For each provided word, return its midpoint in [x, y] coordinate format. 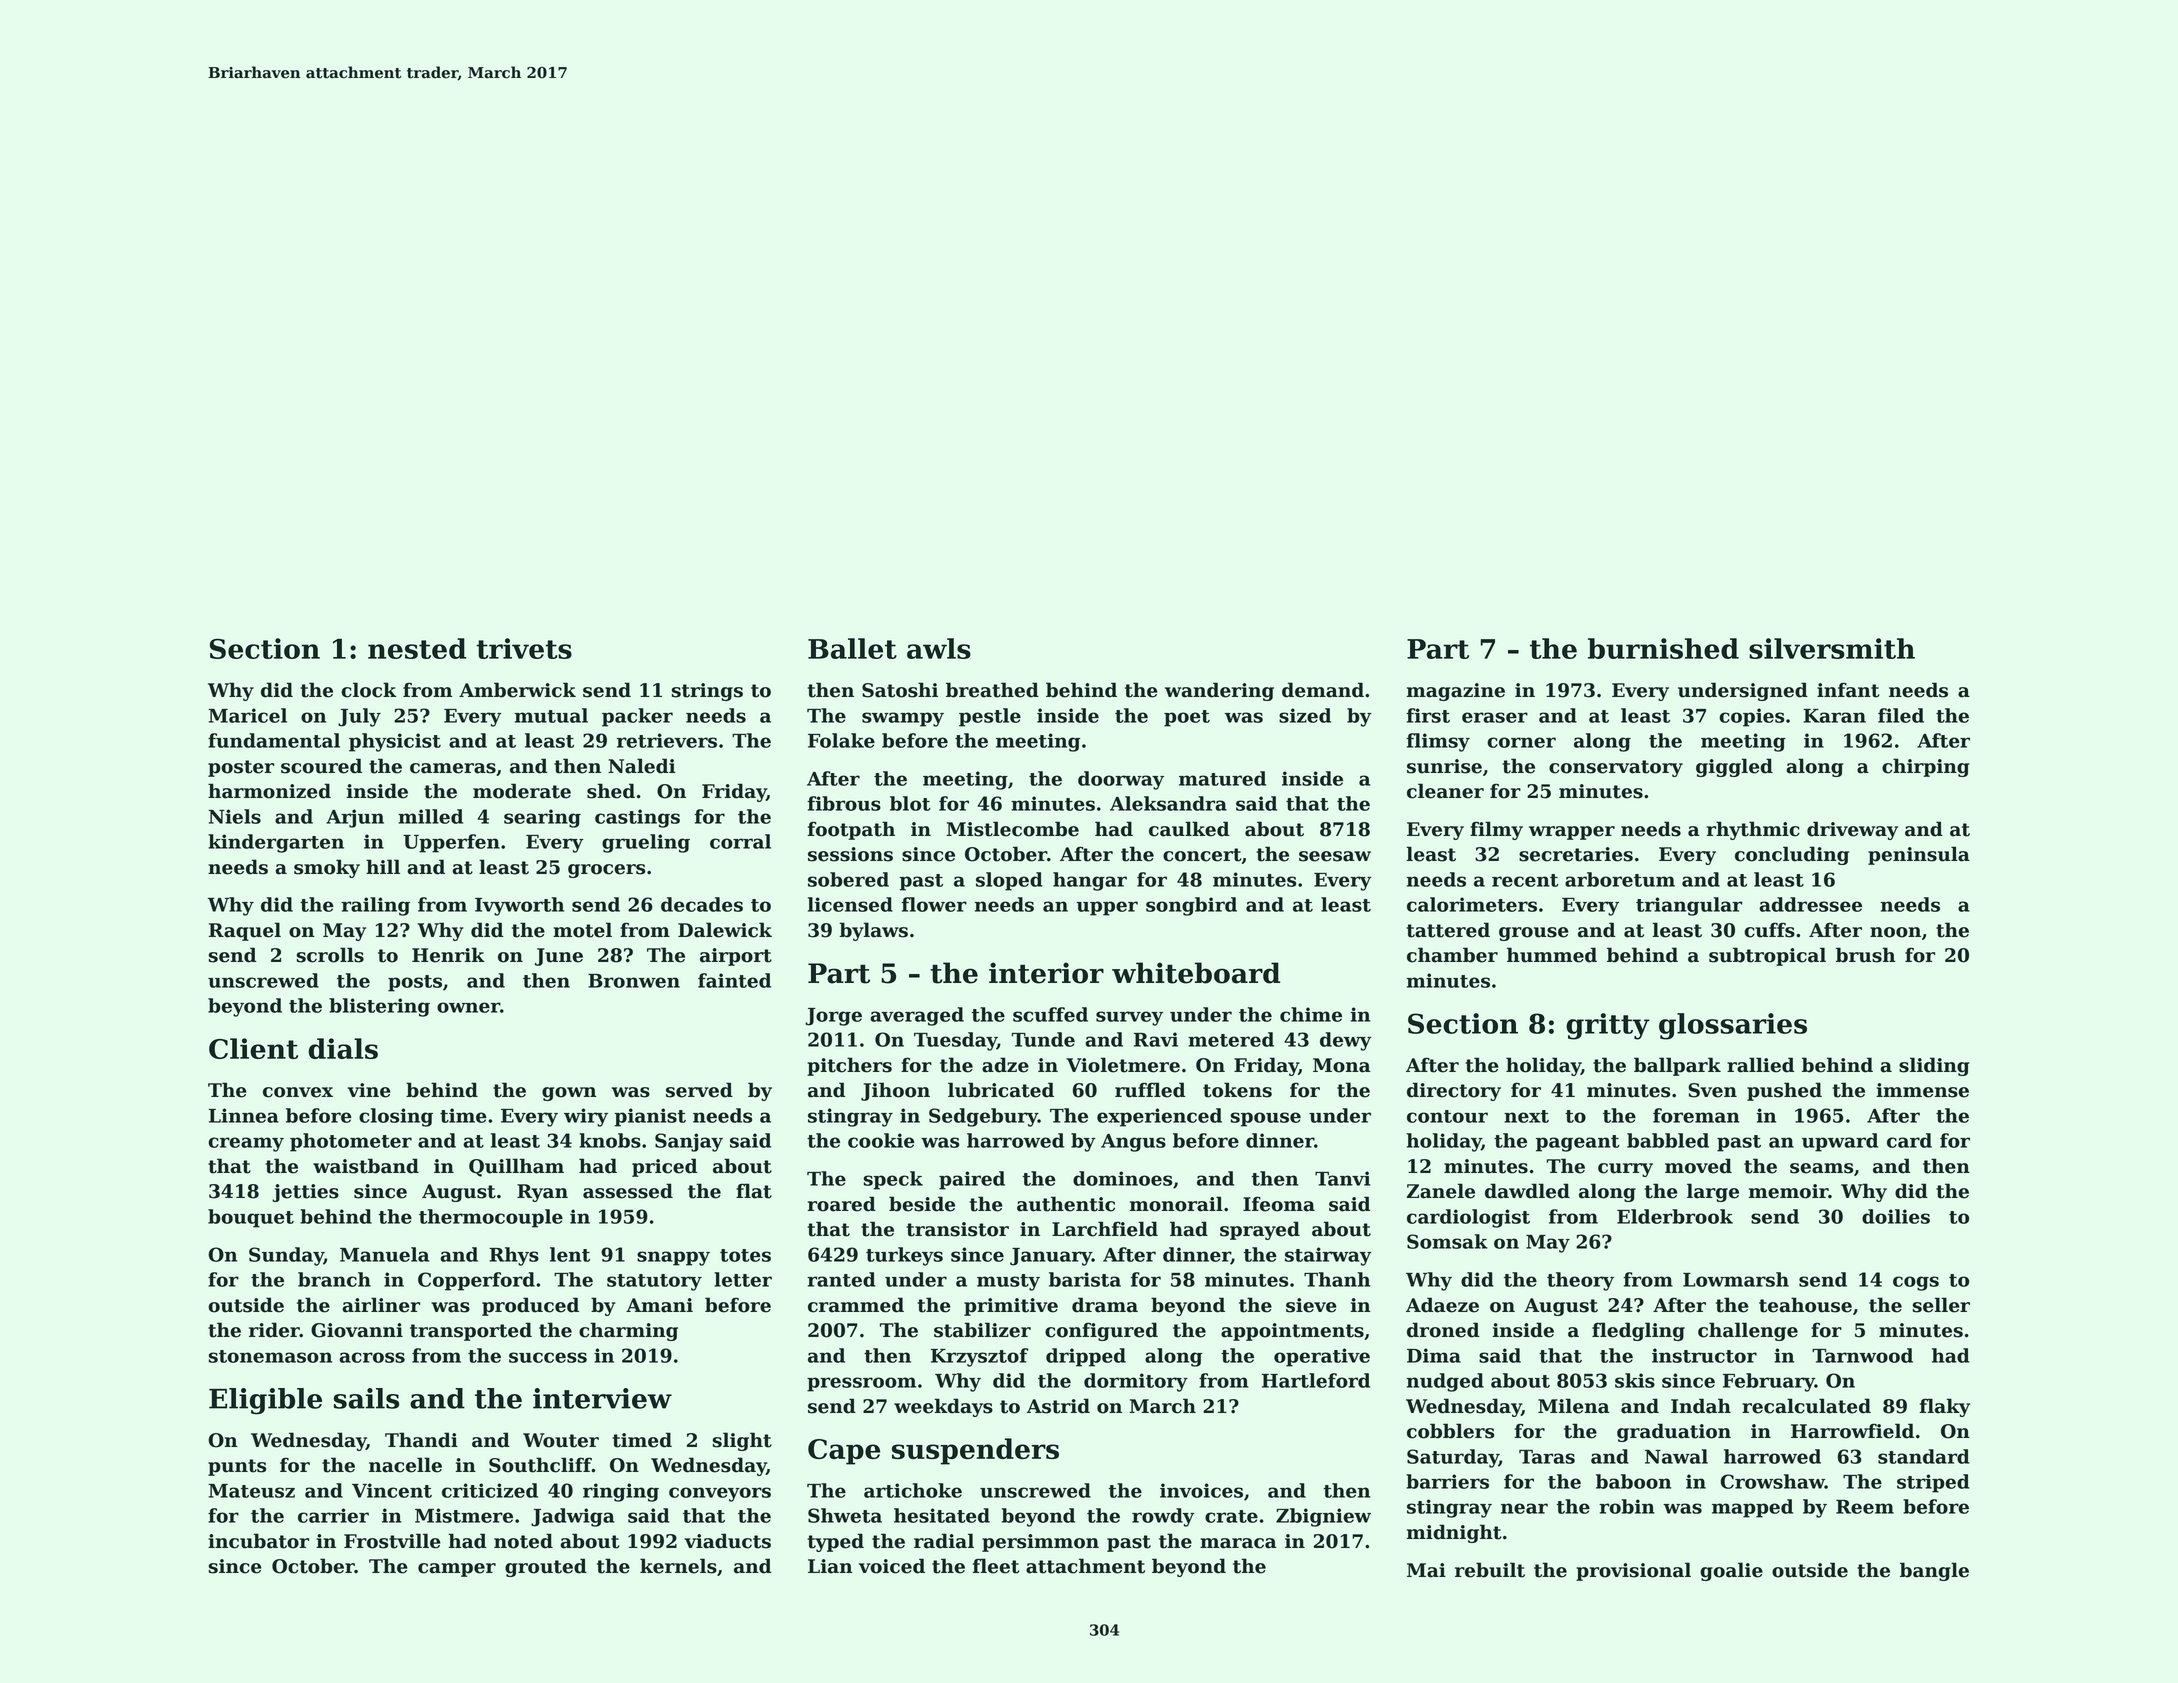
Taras [1547, 1457]
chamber [1452, 955]
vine [369, 1090]
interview [602, 1398]
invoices [1201, 1490]
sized [1305, 715]
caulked [1189, 829]
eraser [1495, 717]
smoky [327, 868]
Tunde [1043, 1039]
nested [417, 648]
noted [523, 1541]
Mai [1426, 1570]
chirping [1926, 767]
